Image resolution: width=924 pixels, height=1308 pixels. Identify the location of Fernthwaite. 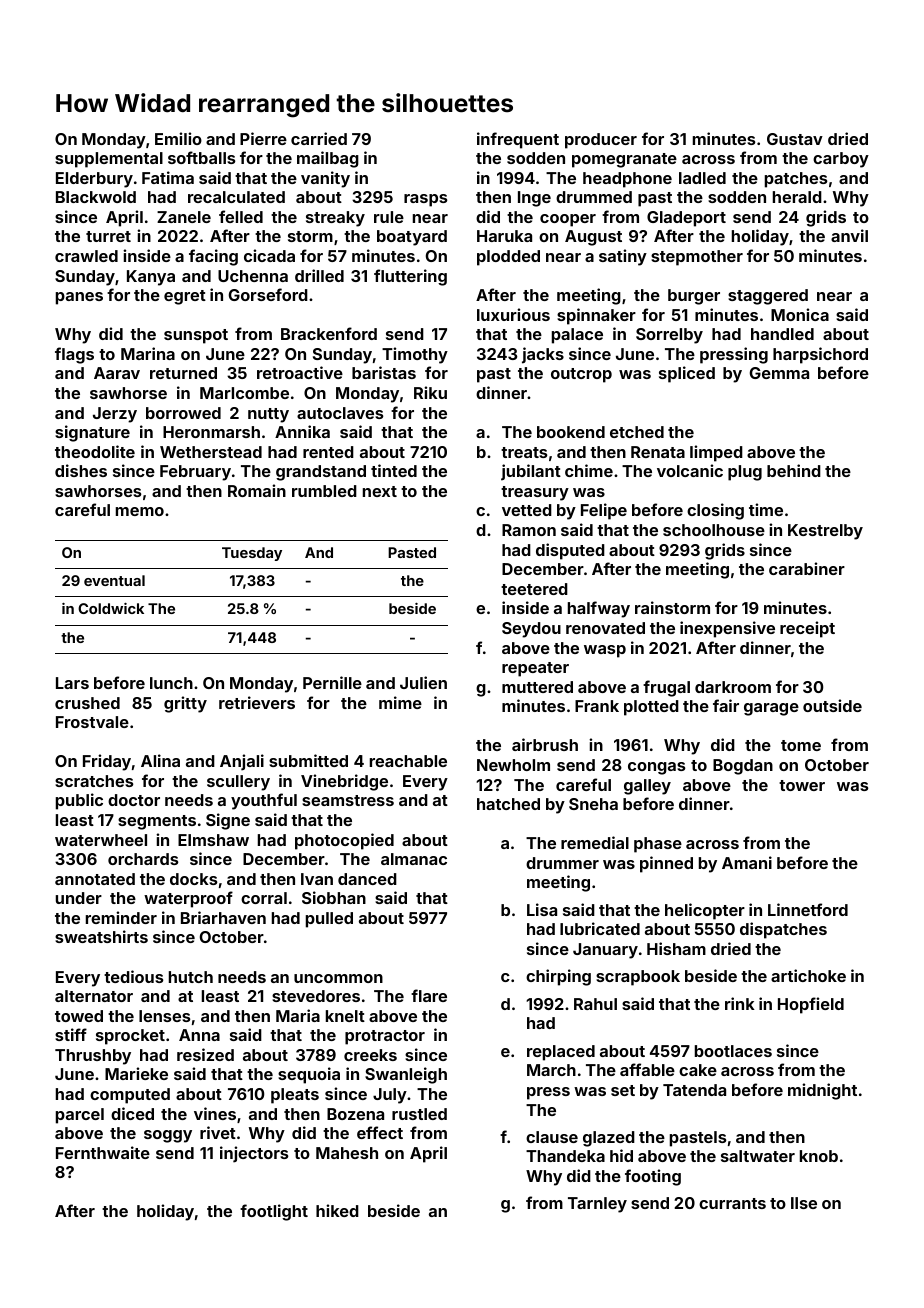
(103, 1152).
